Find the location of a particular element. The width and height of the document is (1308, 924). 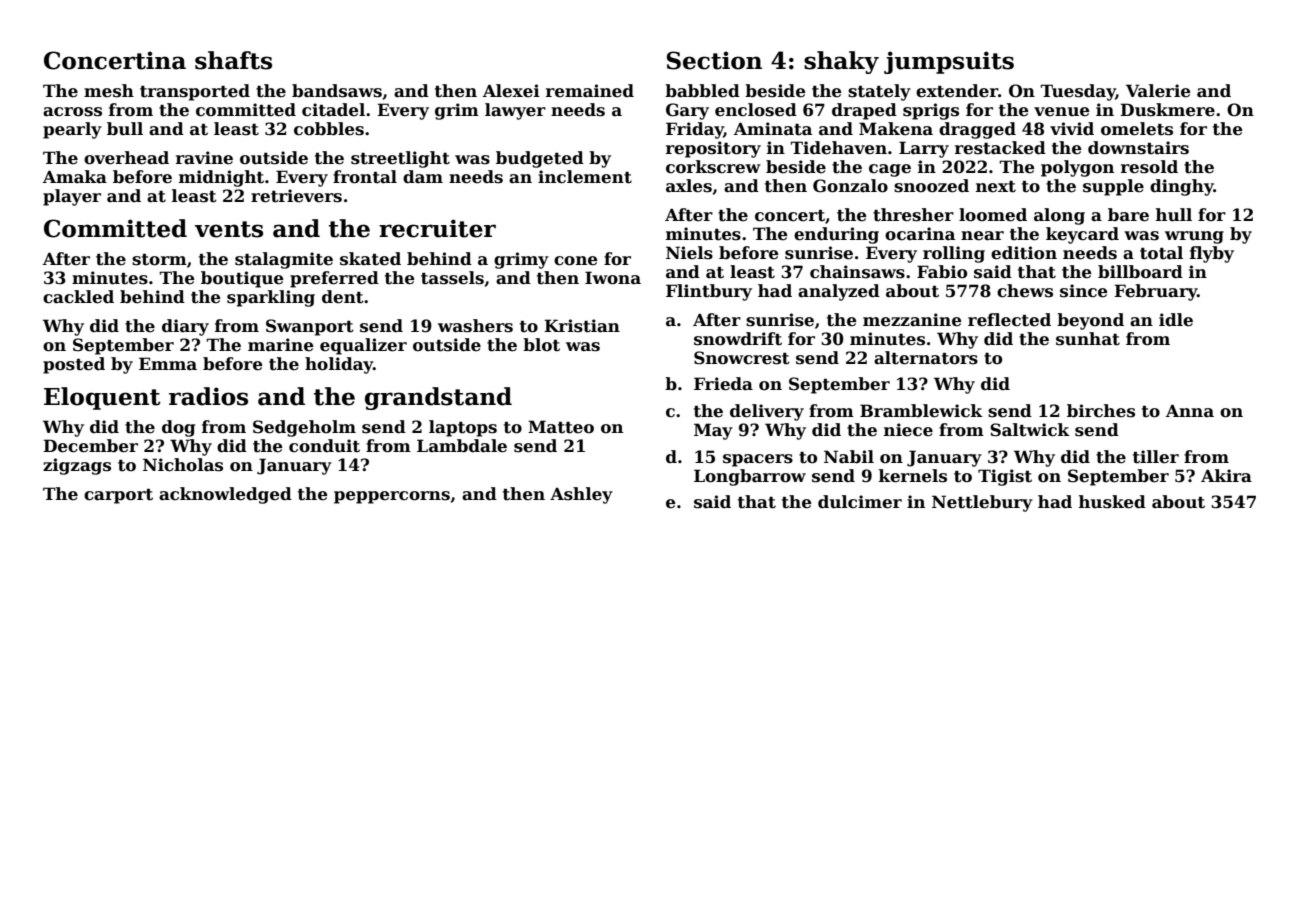

Alexei is located at coordinates (511, 91).
